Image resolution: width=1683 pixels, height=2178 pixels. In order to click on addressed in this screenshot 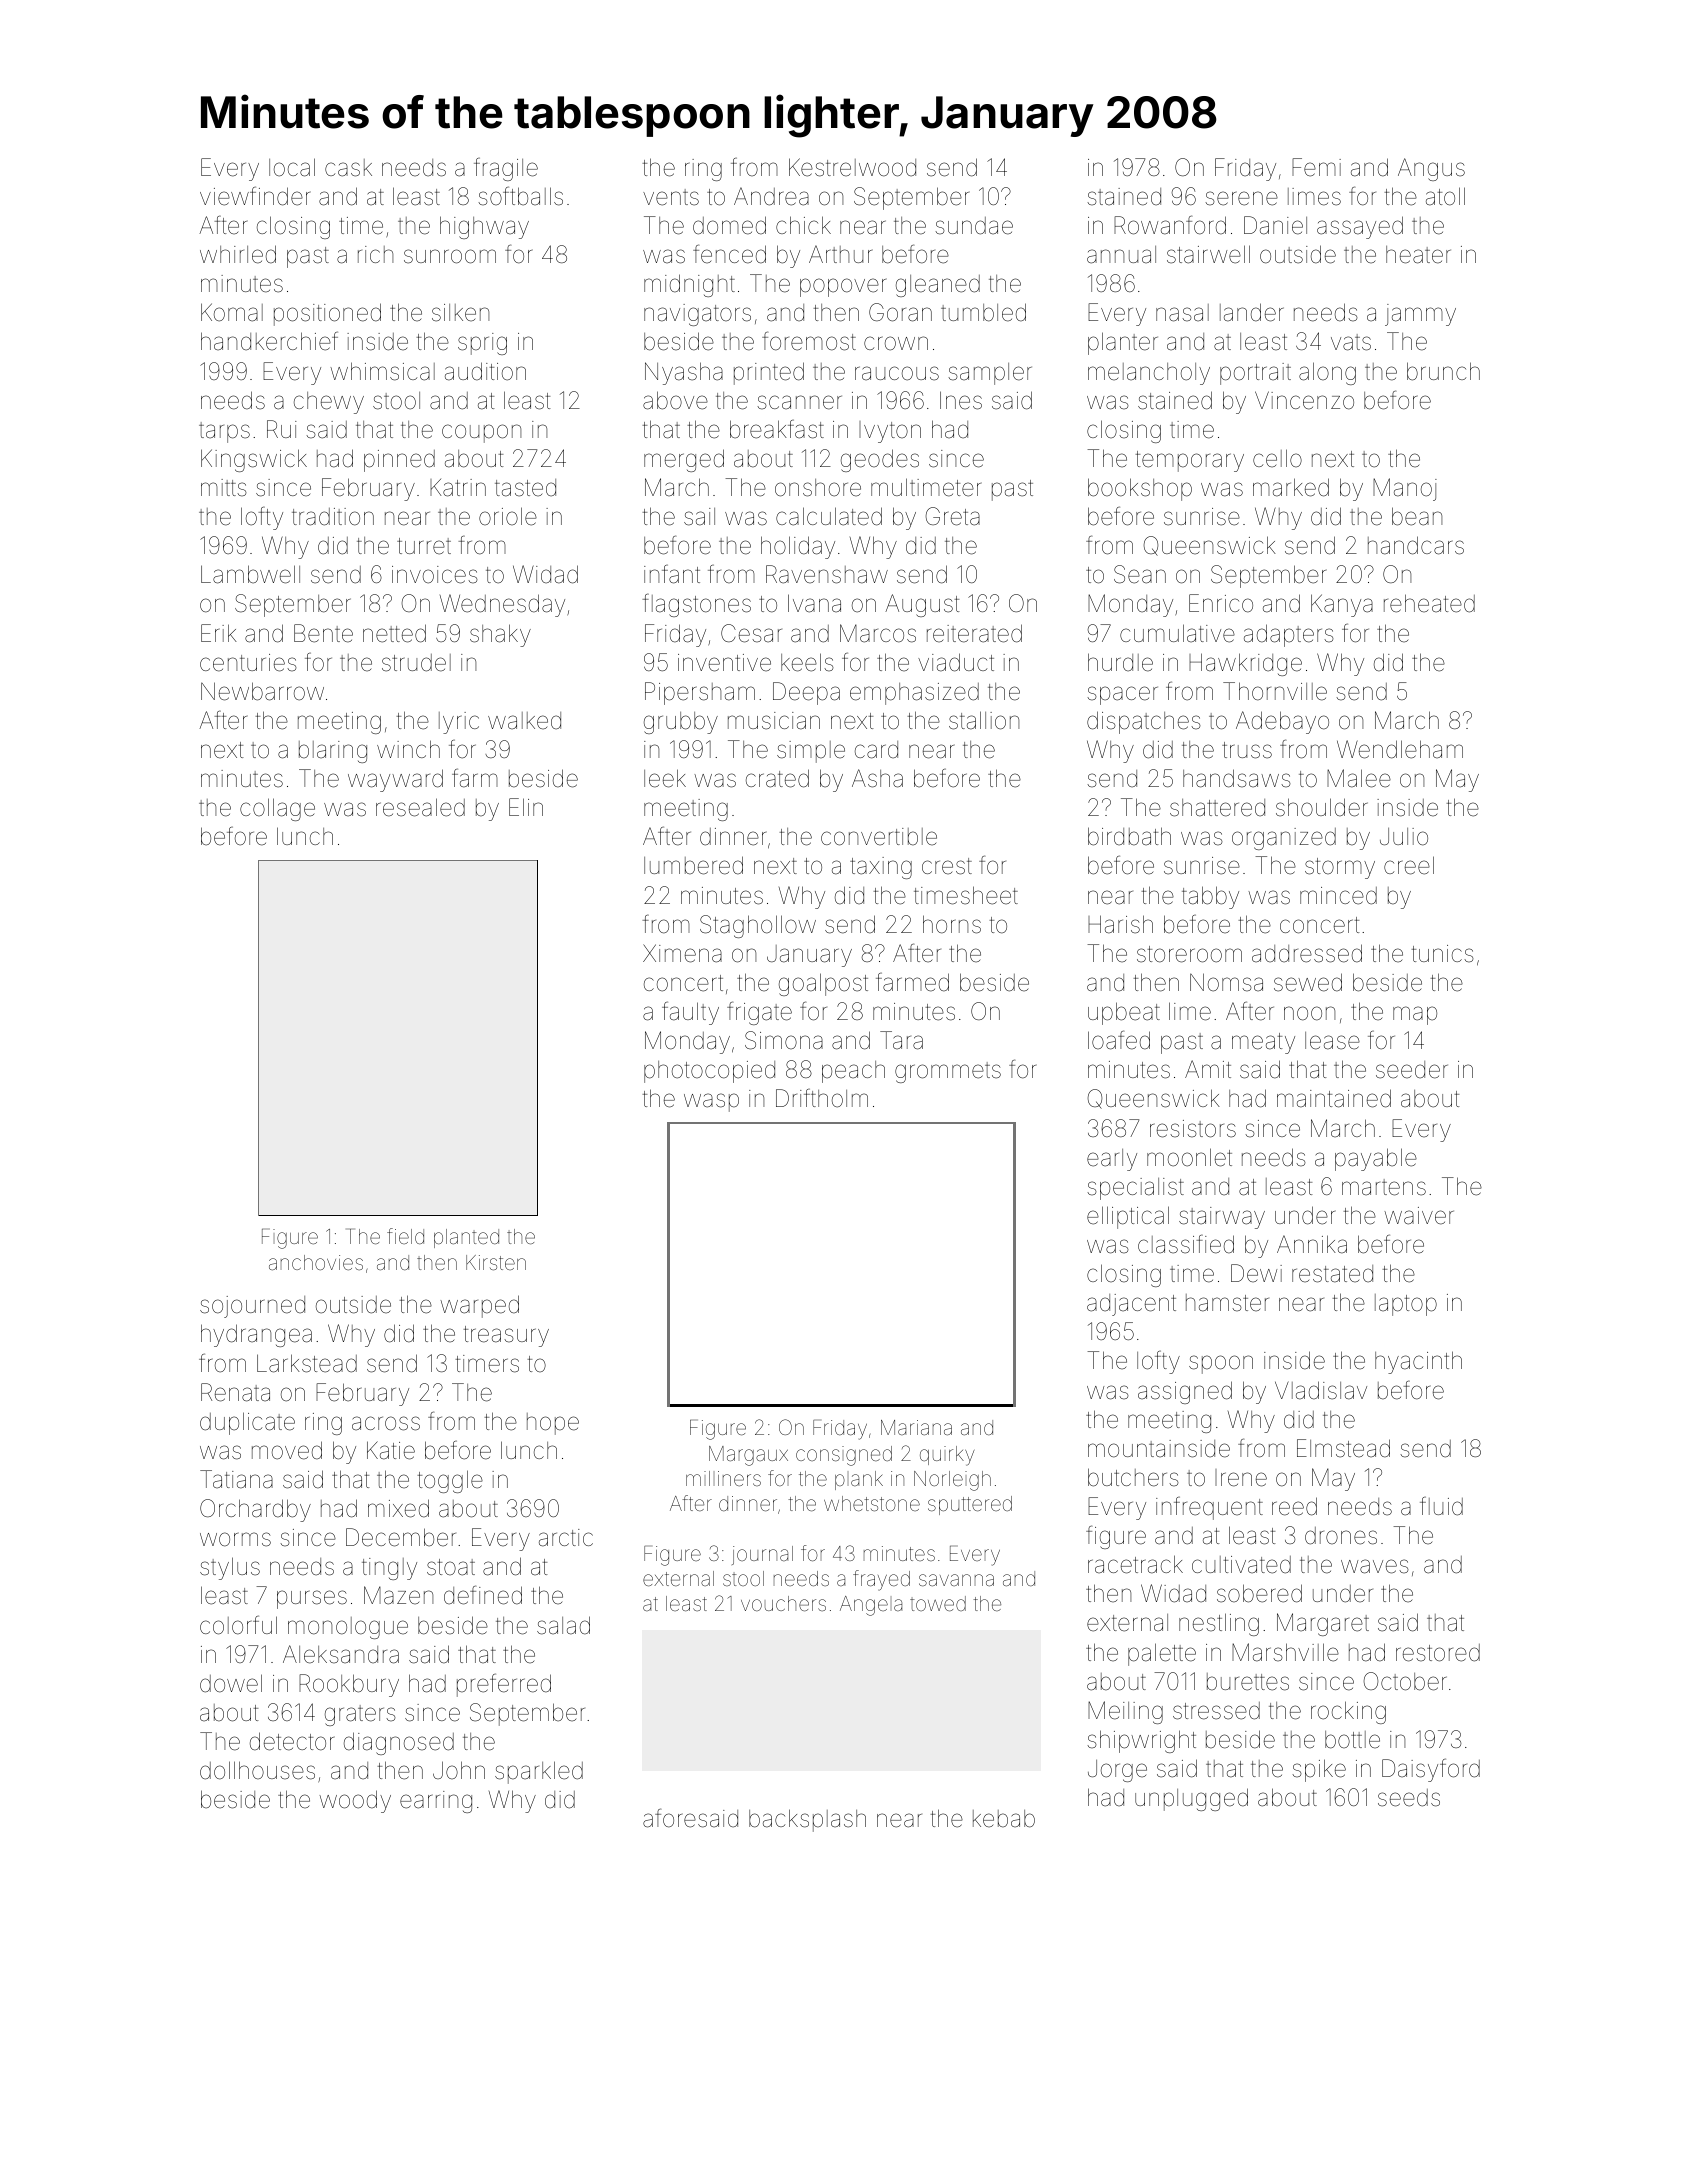, I will do `click(1307, 953)`.
